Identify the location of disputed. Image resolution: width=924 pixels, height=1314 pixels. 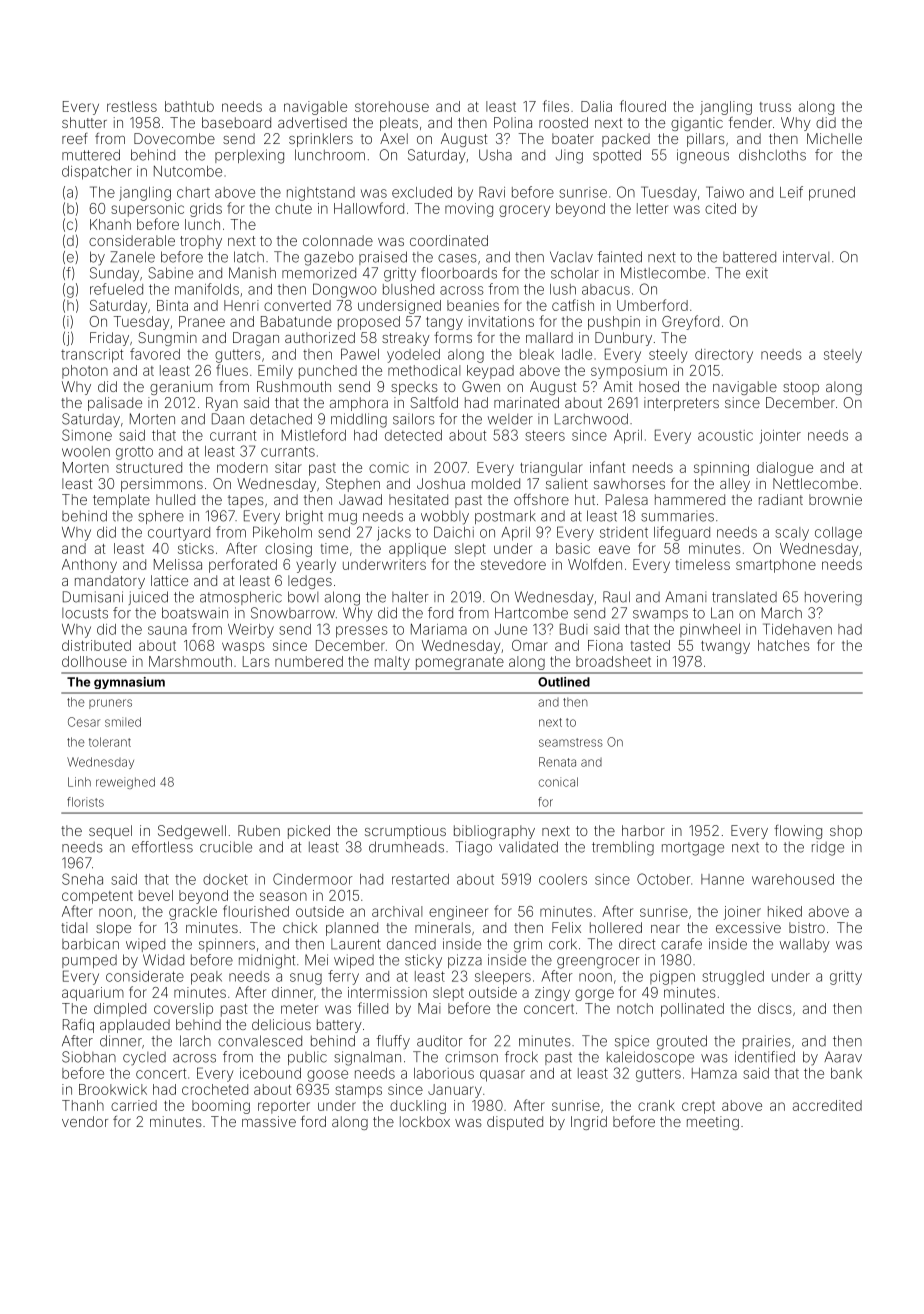
(515, 1123).
